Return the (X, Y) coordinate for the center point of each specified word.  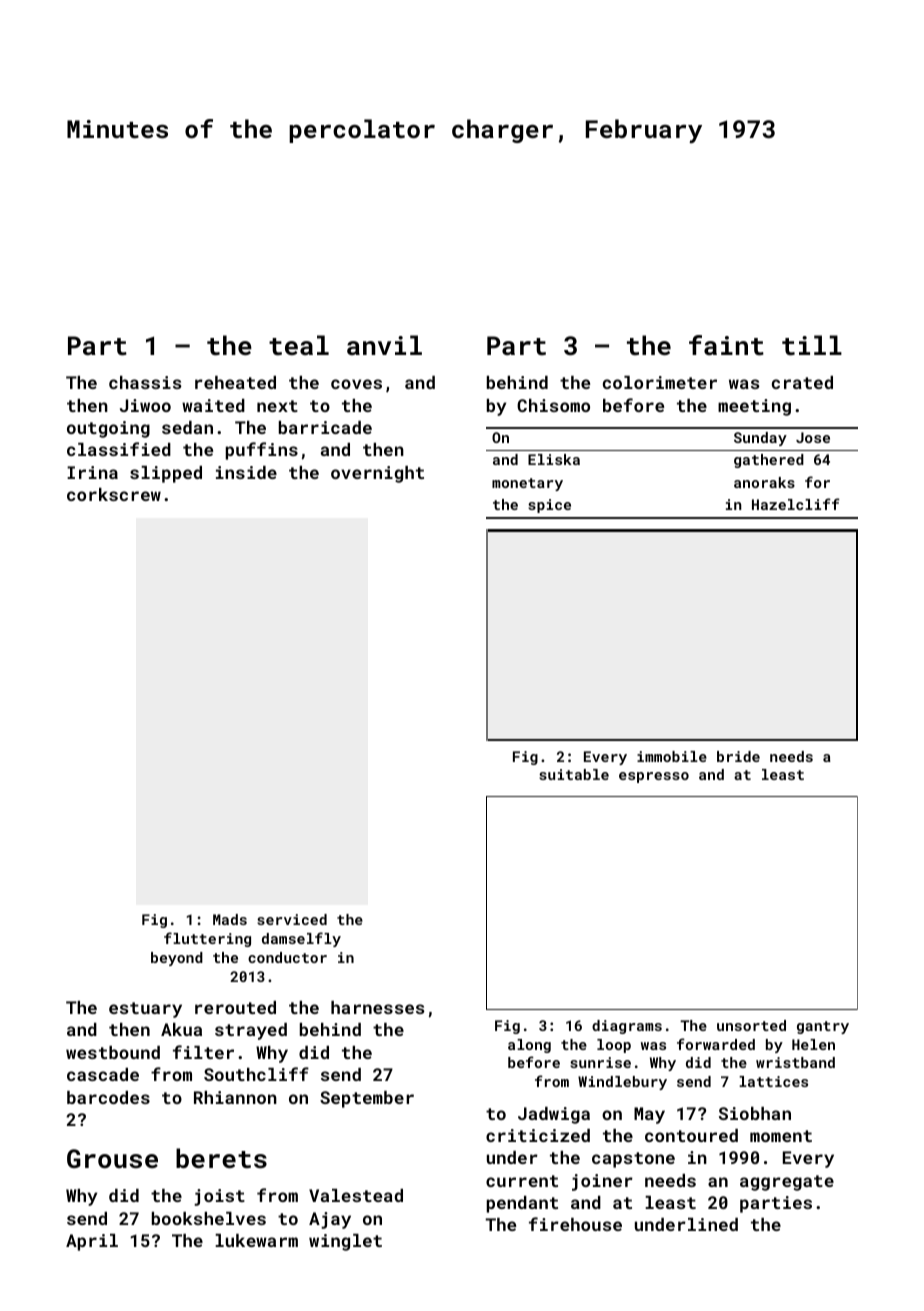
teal (299, 345)
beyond (177, 959)
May (649, 1115)
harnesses (378, 1007)
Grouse (112, 1158)
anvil (384, 345)
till (812, 345)
